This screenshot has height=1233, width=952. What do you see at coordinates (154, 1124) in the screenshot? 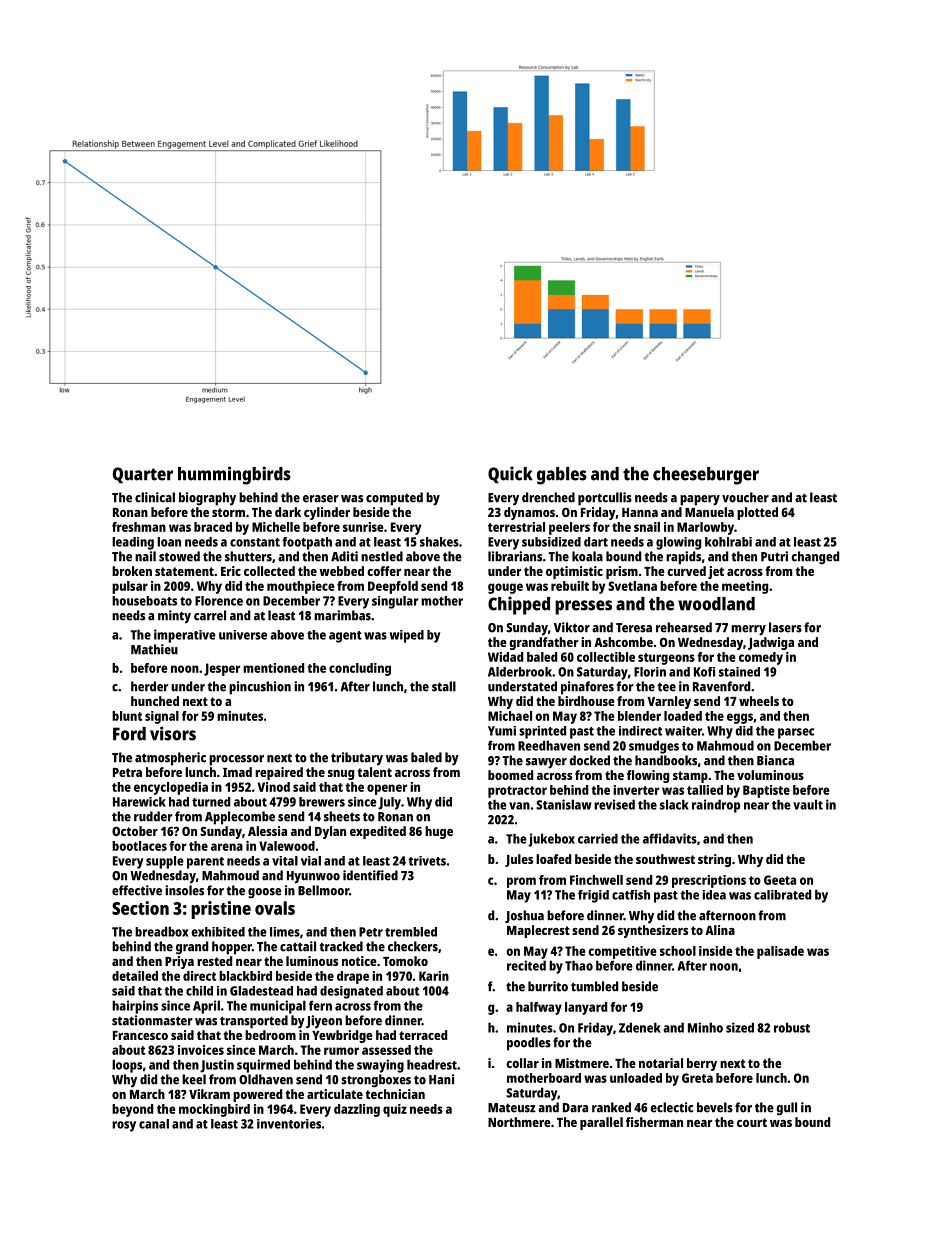
I see `canal` at bounding box center [154, 1124].
